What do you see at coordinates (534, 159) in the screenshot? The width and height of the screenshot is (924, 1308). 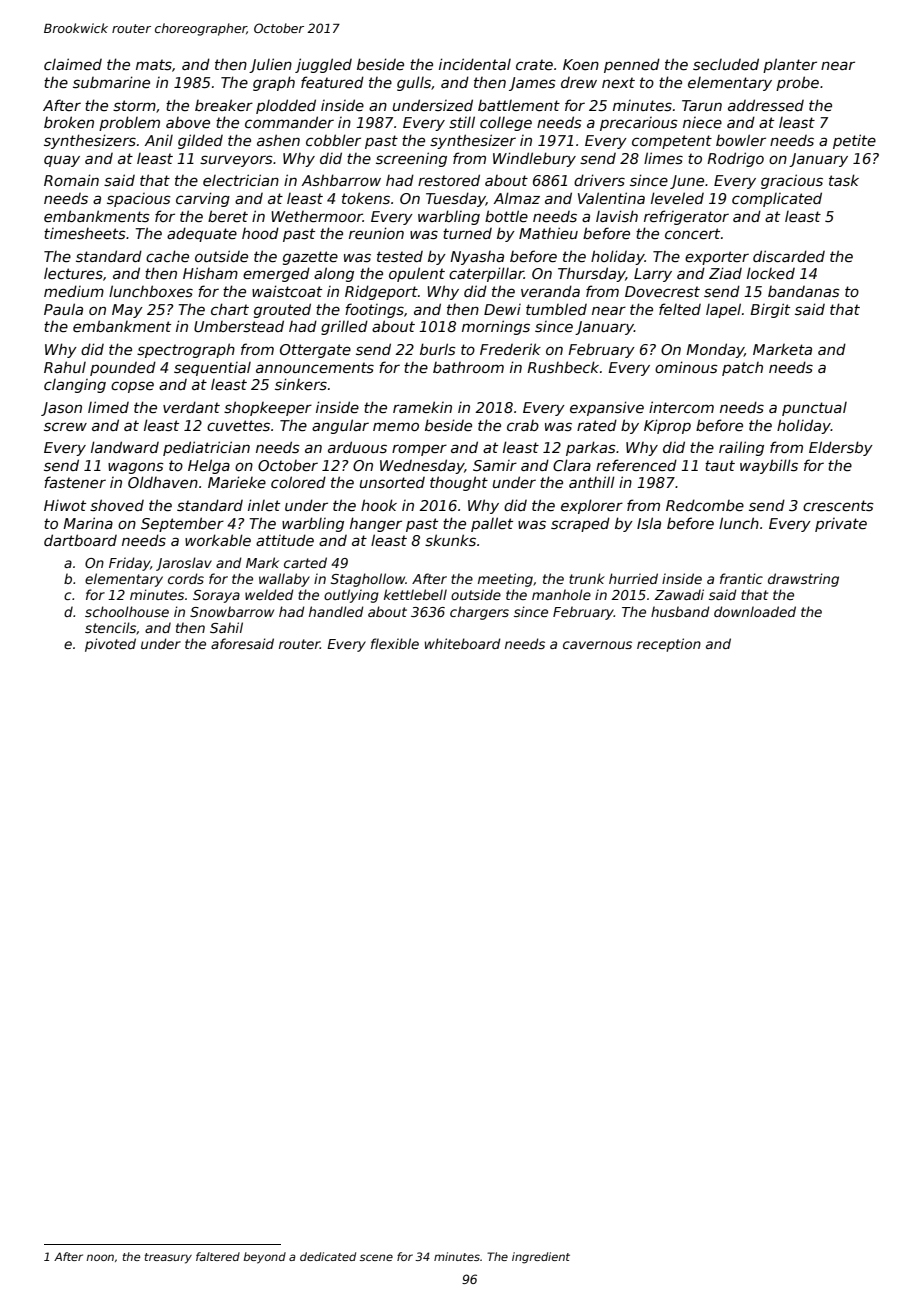 I see `Windlebury` at bounding box center [534, 159].
